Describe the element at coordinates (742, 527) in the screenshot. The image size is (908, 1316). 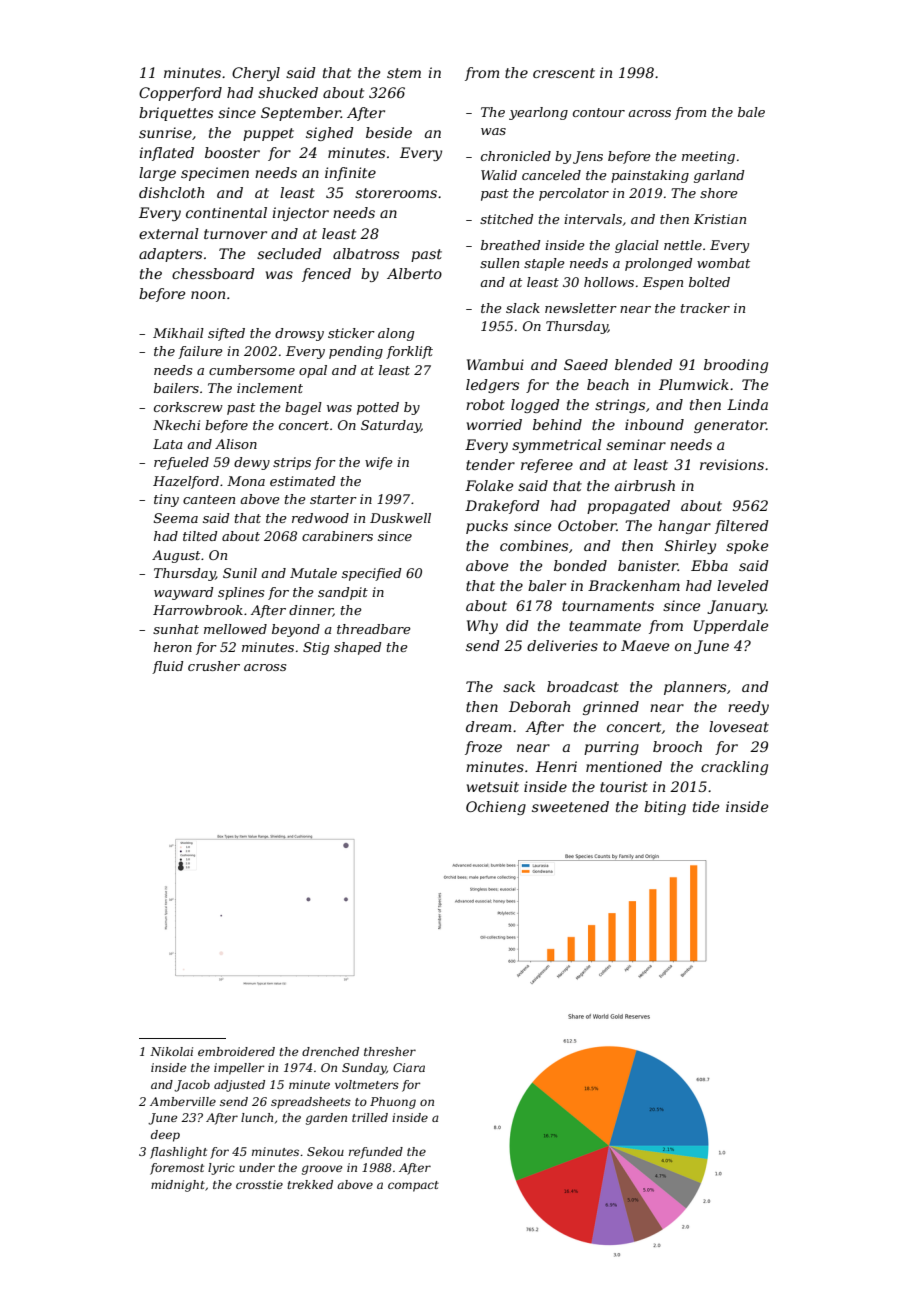
I see `filtered` at that location.
